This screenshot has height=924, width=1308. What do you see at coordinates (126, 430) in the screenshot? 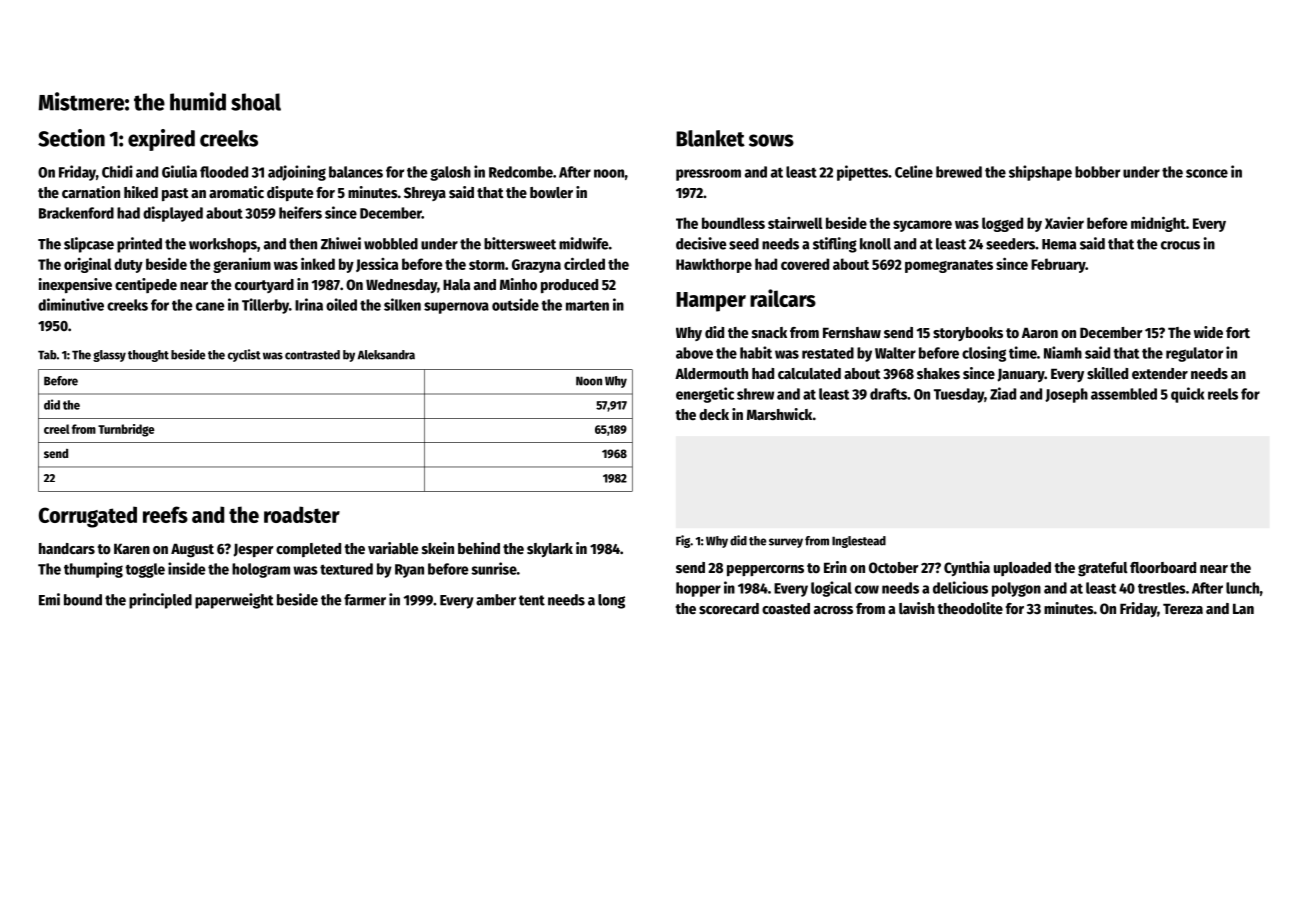
I see `Turnbridge` at bounding box center [126, 430].
